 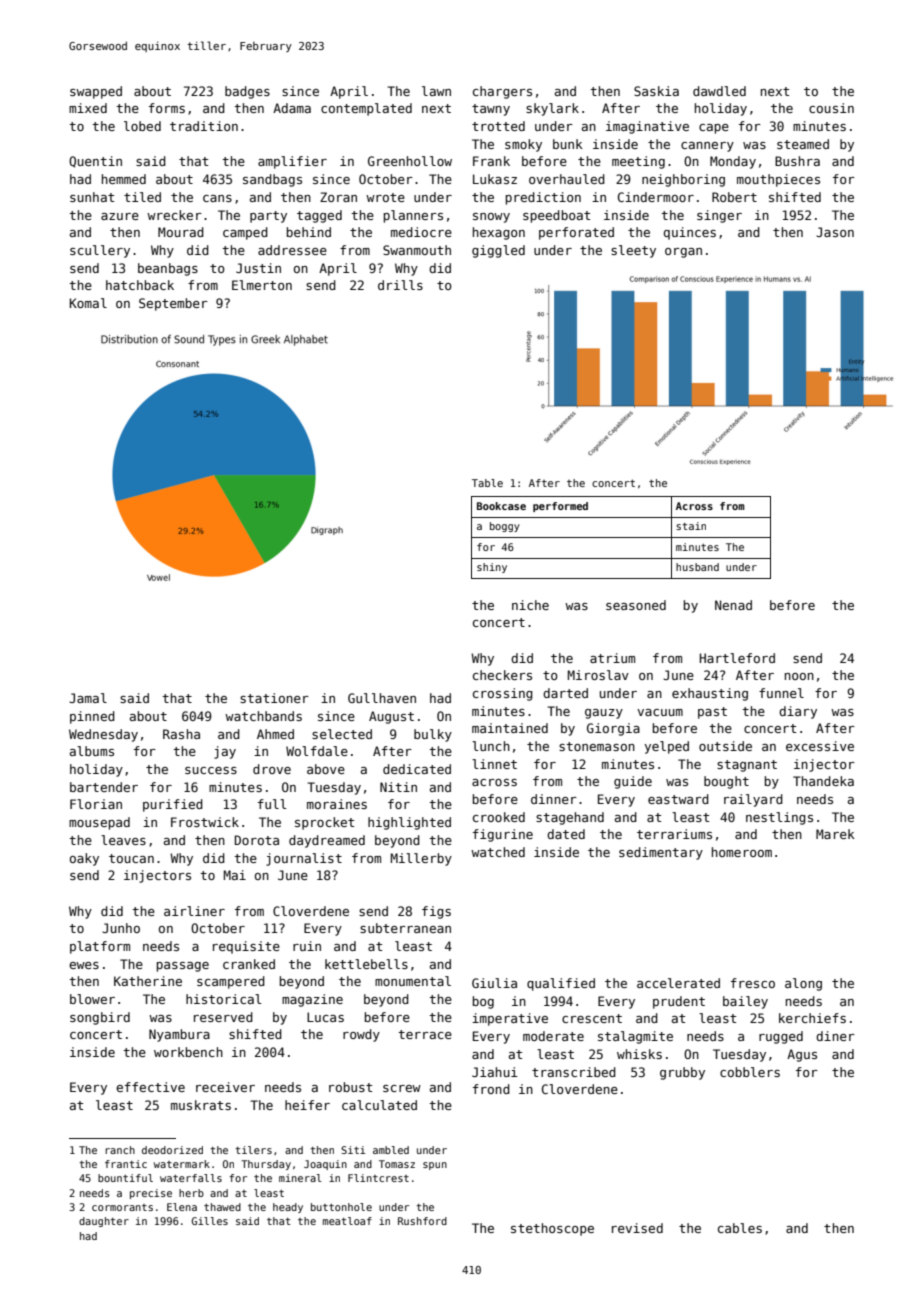 What do you see at coordinates (552, 109) in the document?
I see `skylark` at bounding box center [552, 109].
